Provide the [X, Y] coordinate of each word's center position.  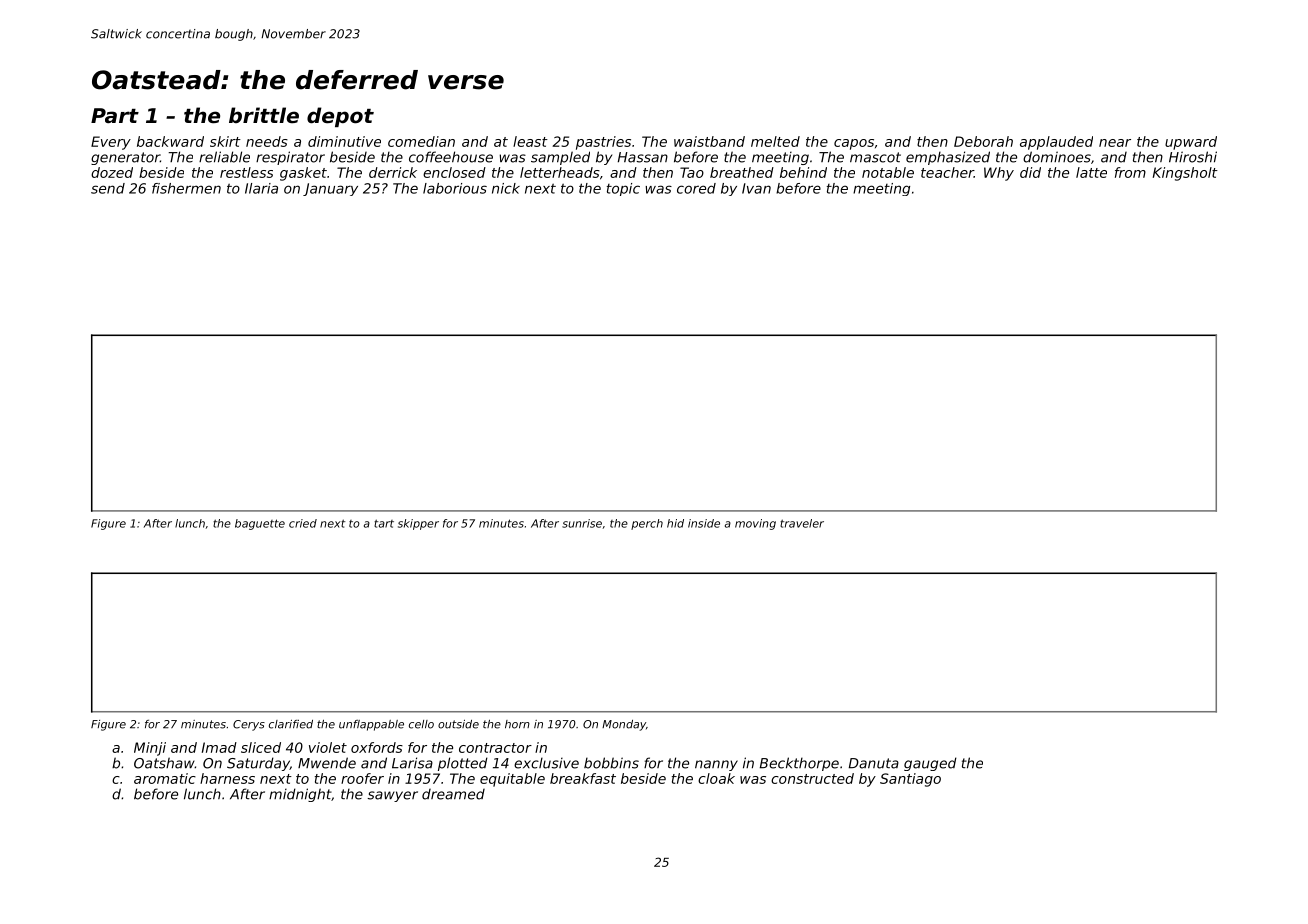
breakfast [583, 778]
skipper [418, 524]
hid [675, 523]
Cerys [249, 725]
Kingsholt [1185, 174]
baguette [260, 524]
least [530, 141]
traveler [802, 523]
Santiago [910, 780]
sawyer [392, 796]
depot [340, 117]
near [1115, 143]
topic [623, 189]
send [108, 188]
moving [755, 524]
